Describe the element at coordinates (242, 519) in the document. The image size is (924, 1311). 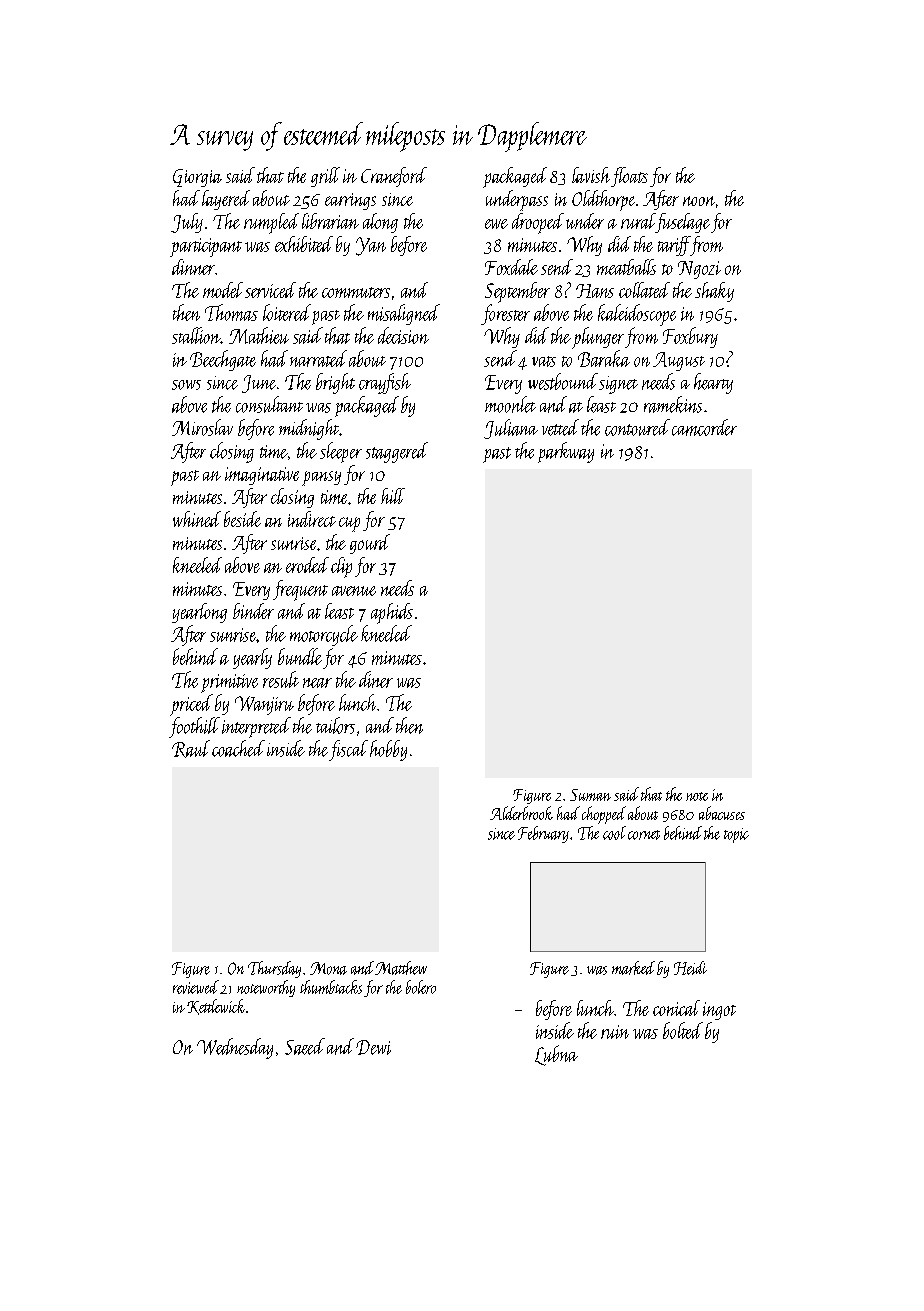
I see `beside` at that location.
